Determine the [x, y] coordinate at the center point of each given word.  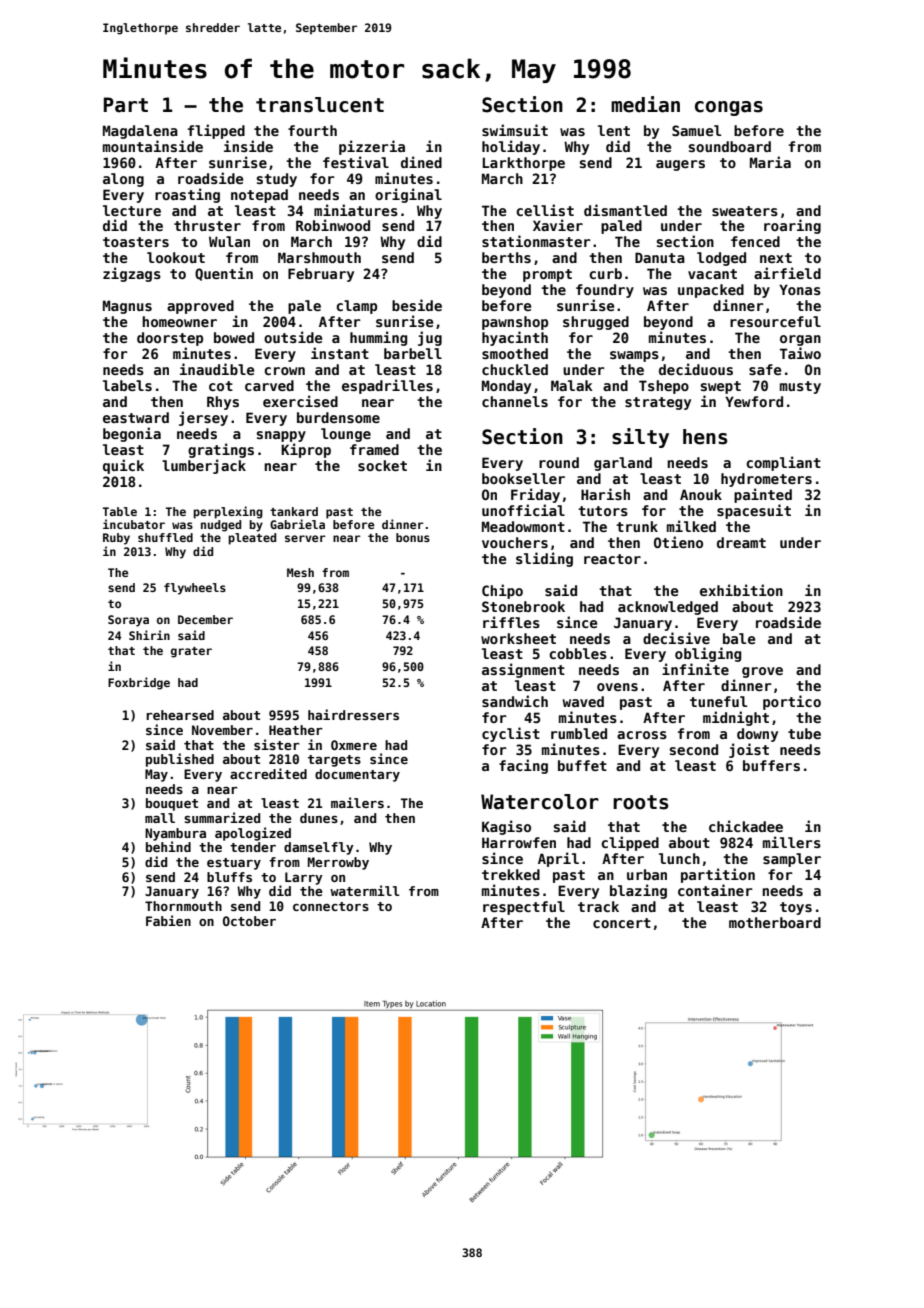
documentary [357, 775]
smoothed [515, 353]
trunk [637, 526]
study [277, 180]
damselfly [319, 848]
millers [792, 842]
